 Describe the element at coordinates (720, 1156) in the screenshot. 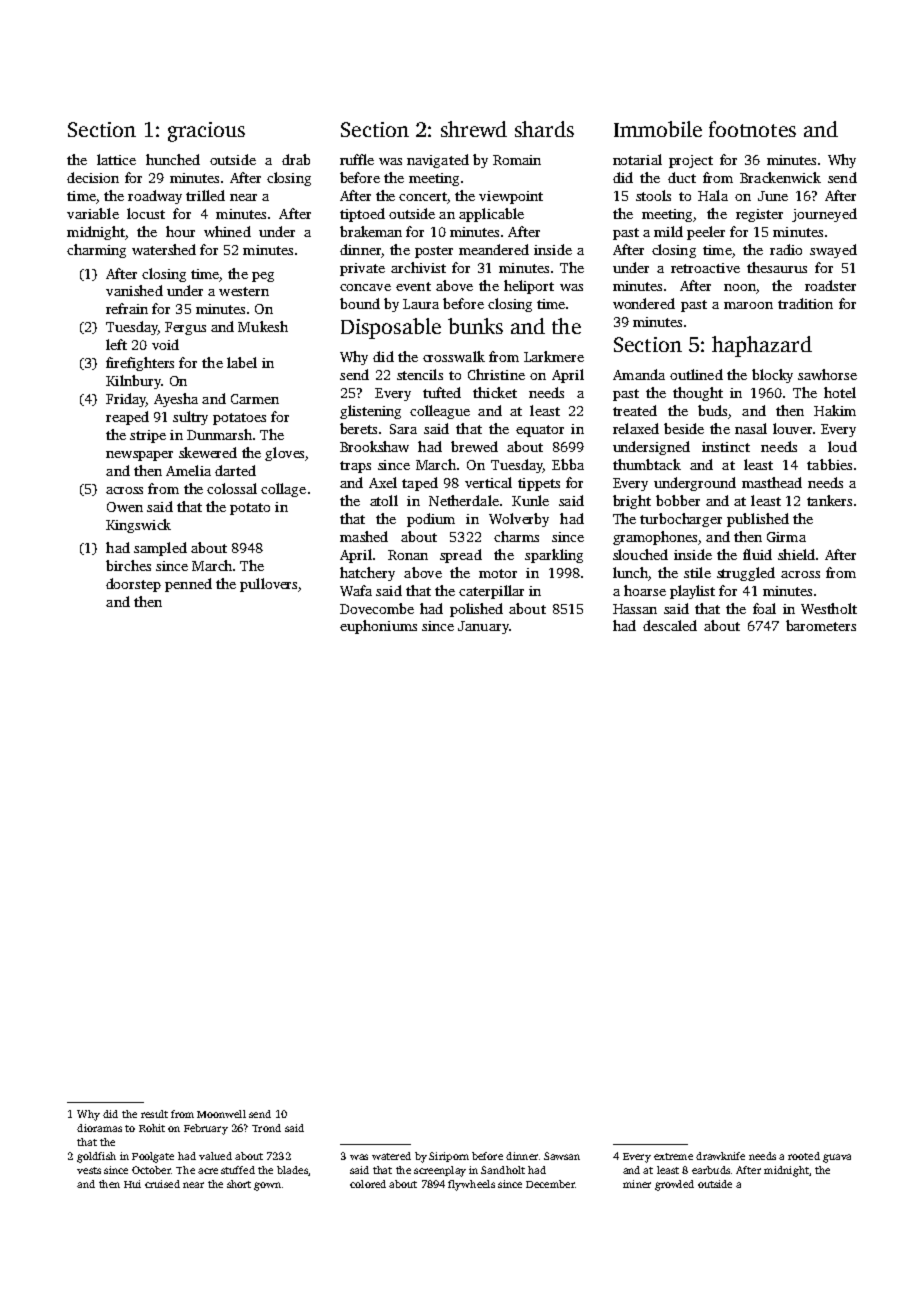

I see `drawknife` at that location.
